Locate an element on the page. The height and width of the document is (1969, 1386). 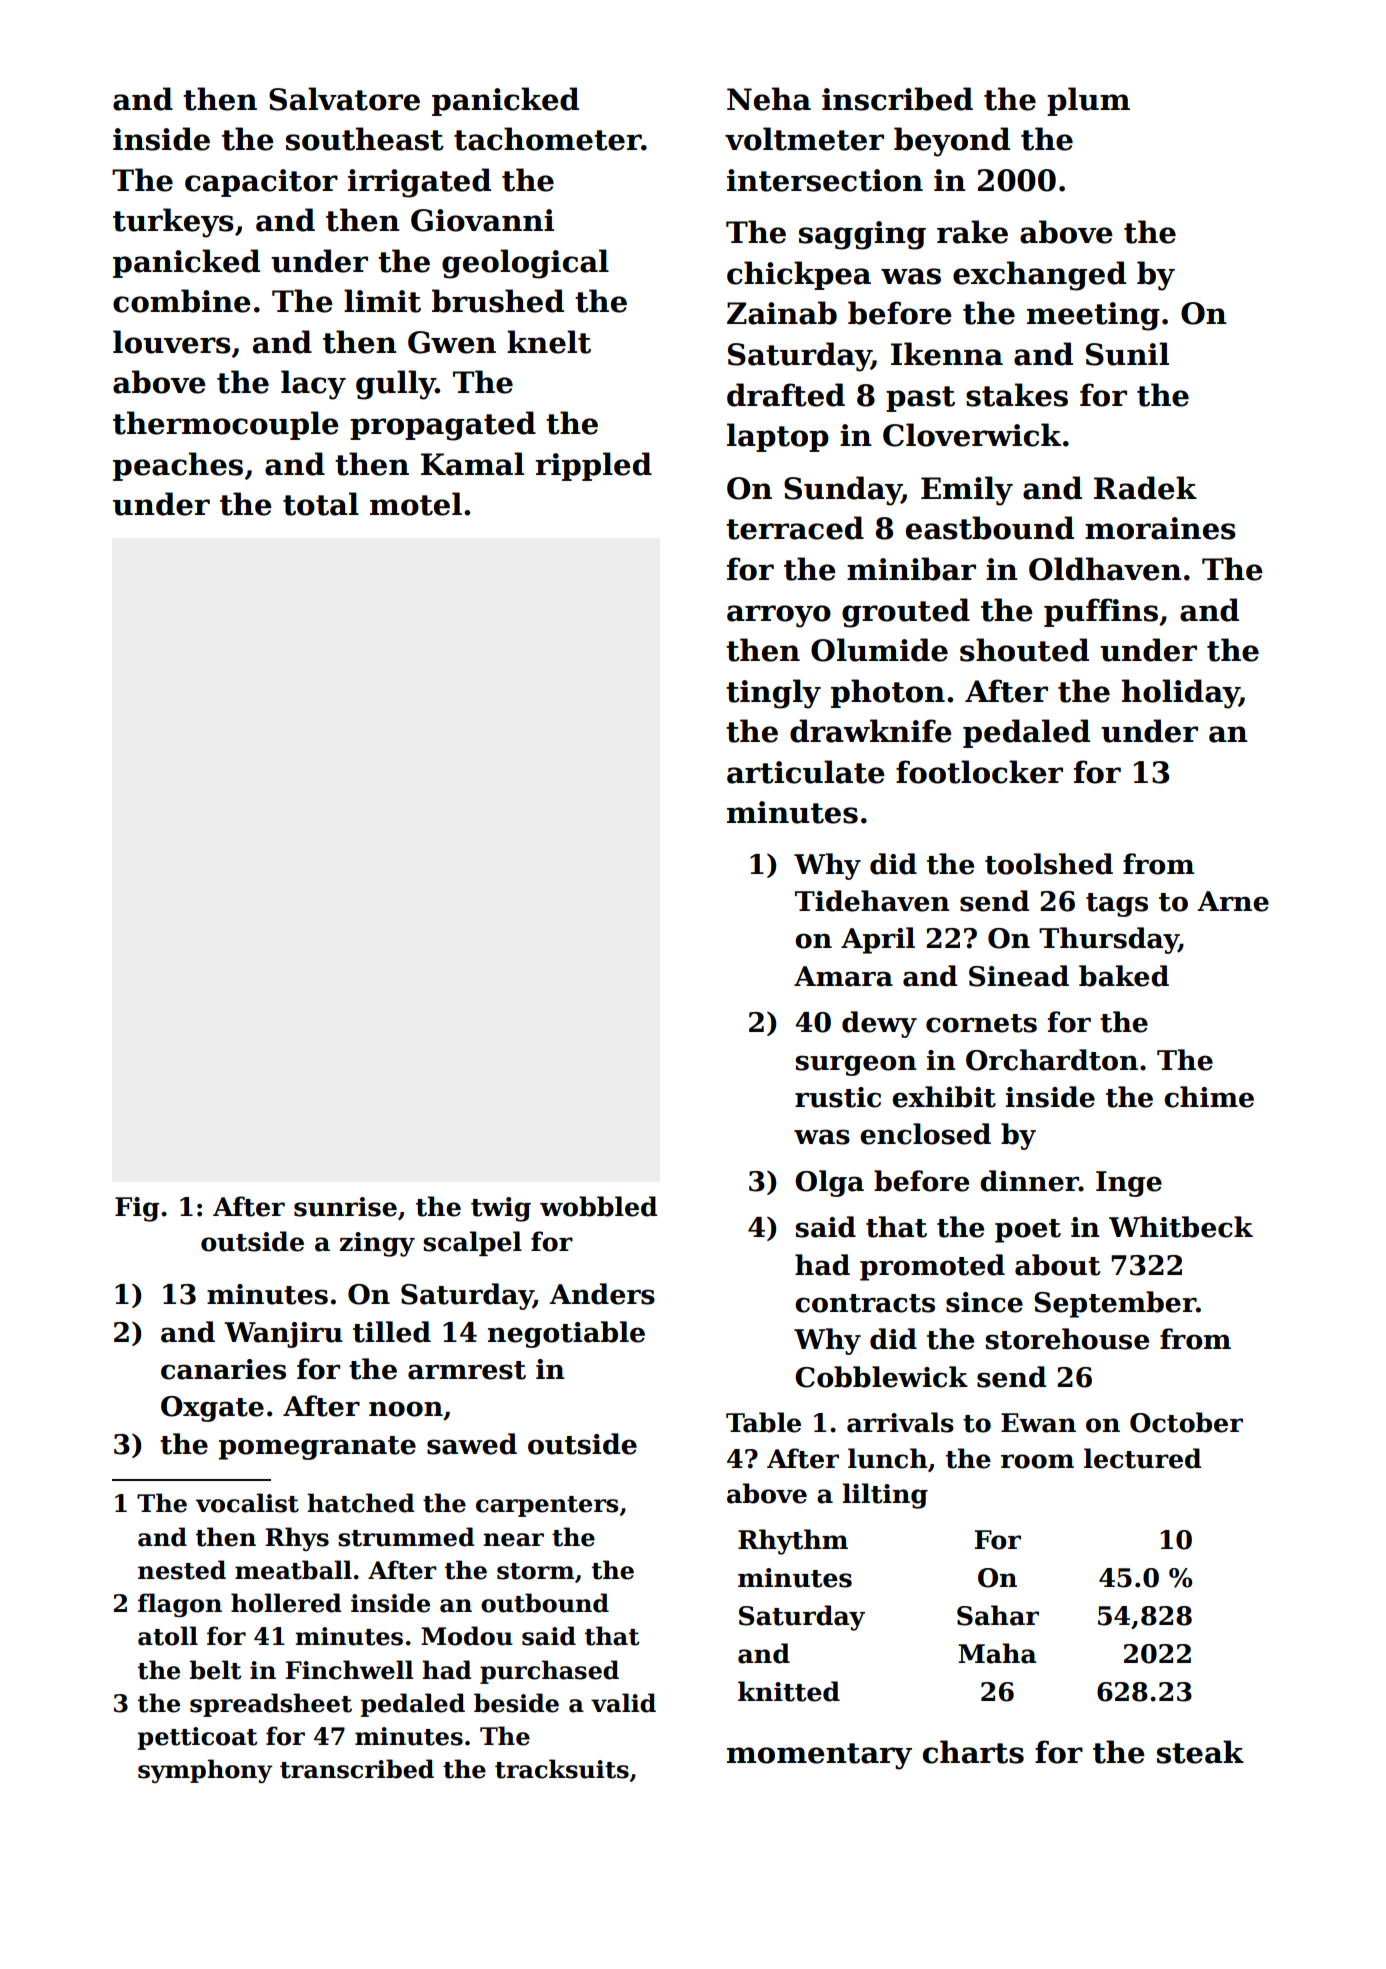
Radek is located at coordinates (1145, 488).
